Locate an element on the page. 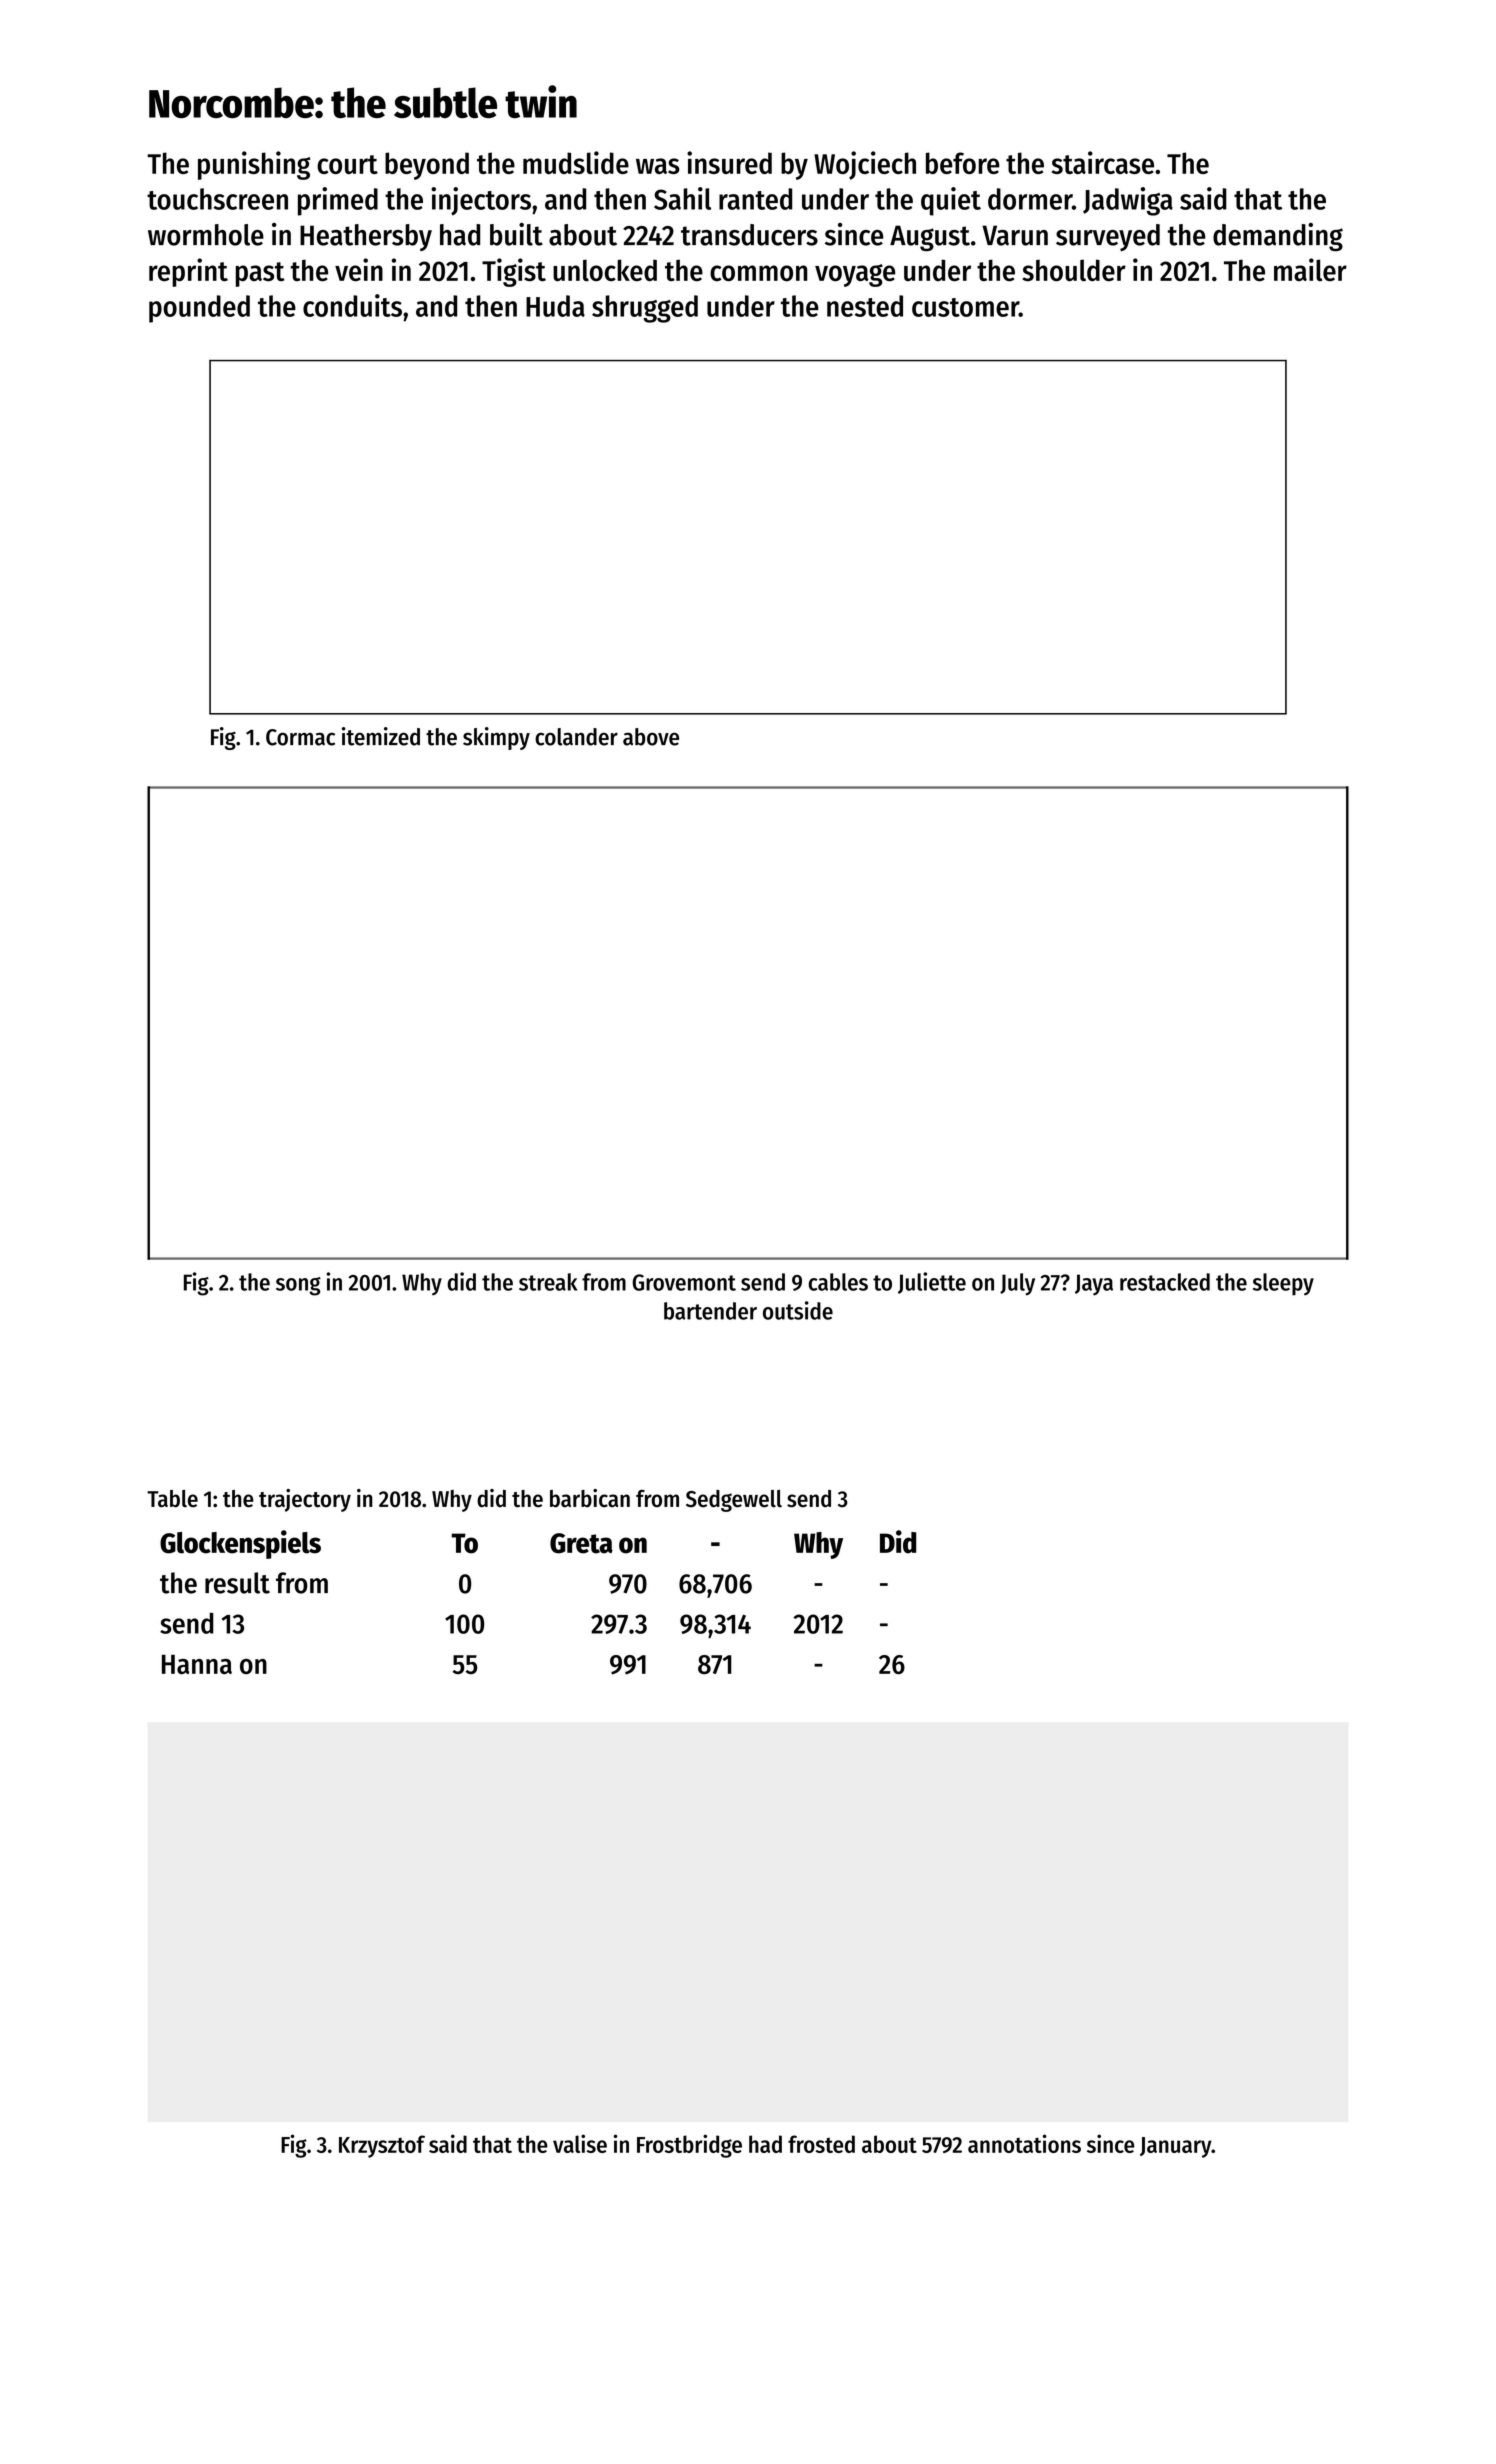  Sedgewell is located at coordinates (734, 1501).
